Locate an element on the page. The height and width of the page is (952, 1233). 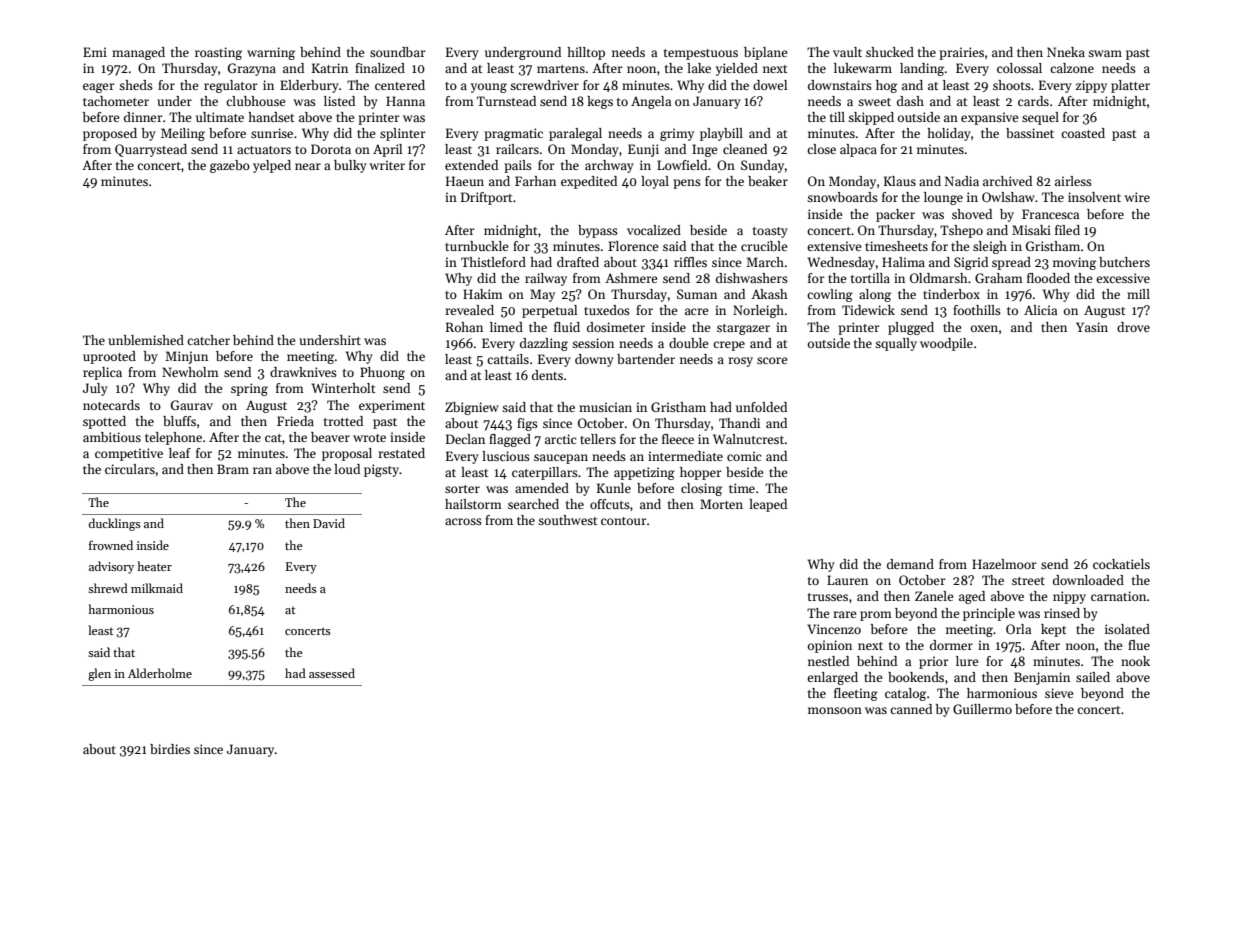
Hazelmoor is located at coordinates (1004, 564).
